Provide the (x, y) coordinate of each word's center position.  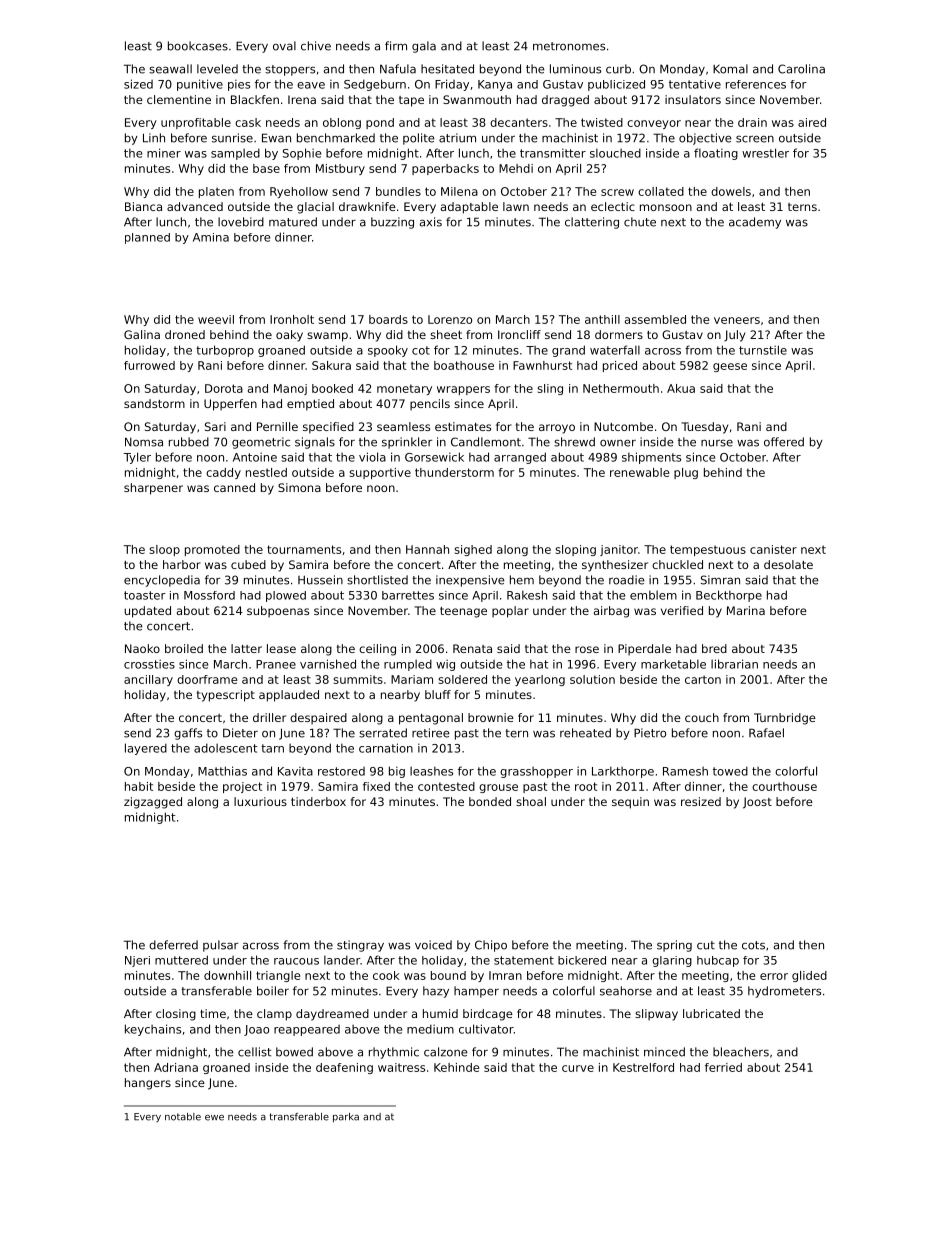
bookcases (198, 46)
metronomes (569, 46)
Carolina (801, 69)
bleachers (741, 1052)
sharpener (153, 489)
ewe (214, 1118)
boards (388, 319)
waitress (401, 1067)
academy (755, 223)
